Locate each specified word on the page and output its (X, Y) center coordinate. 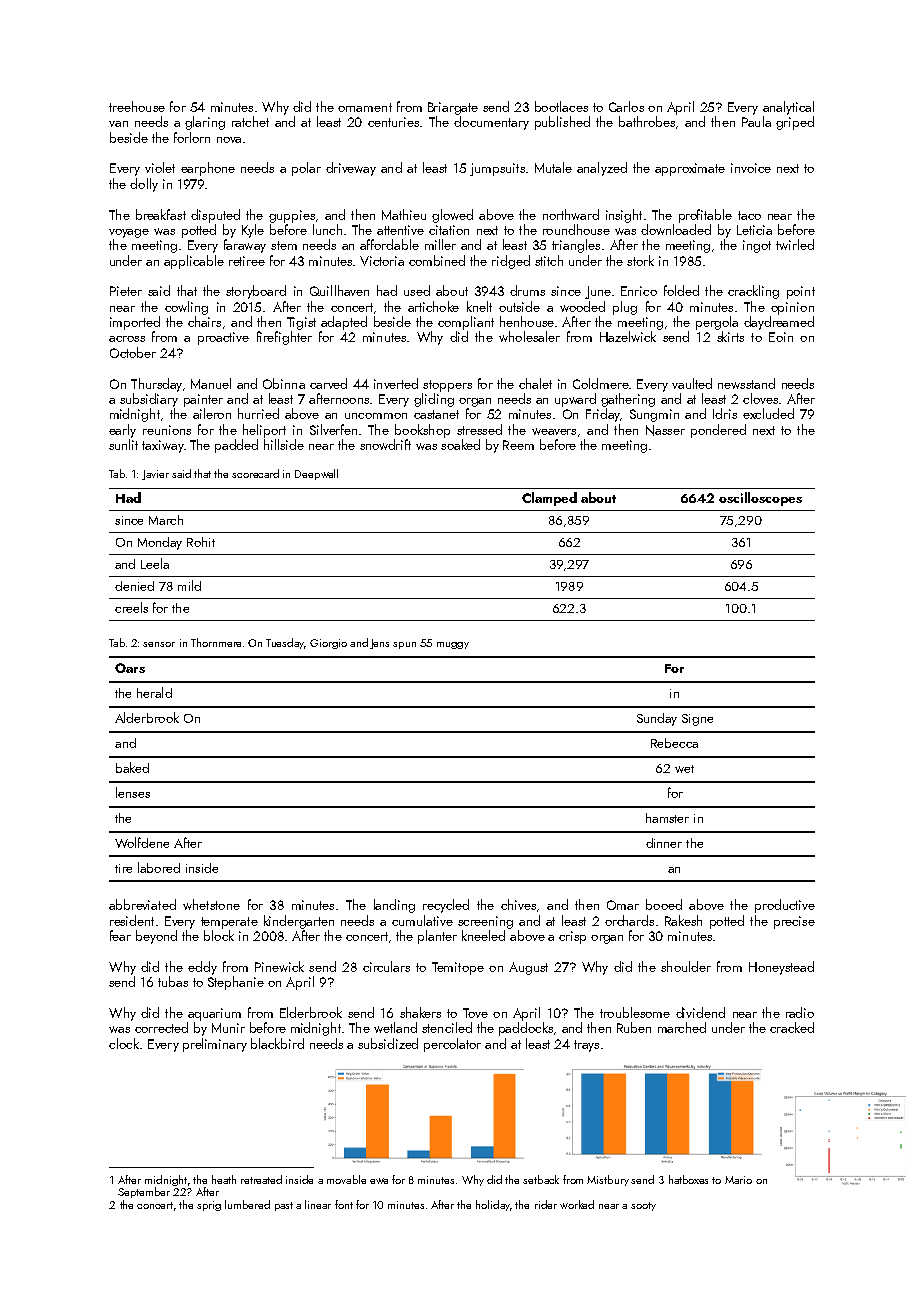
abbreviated (142, 904)
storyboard (256, 292)
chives (518, 904)
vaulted (692, 383)
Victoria (382, 261)
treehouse (137, 106)
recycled (446, 906)
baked (132, 767)
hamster (667, 818)
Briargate (453, 108)
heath (224, 1179)
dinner (664, 843)
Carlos (626, 106)
